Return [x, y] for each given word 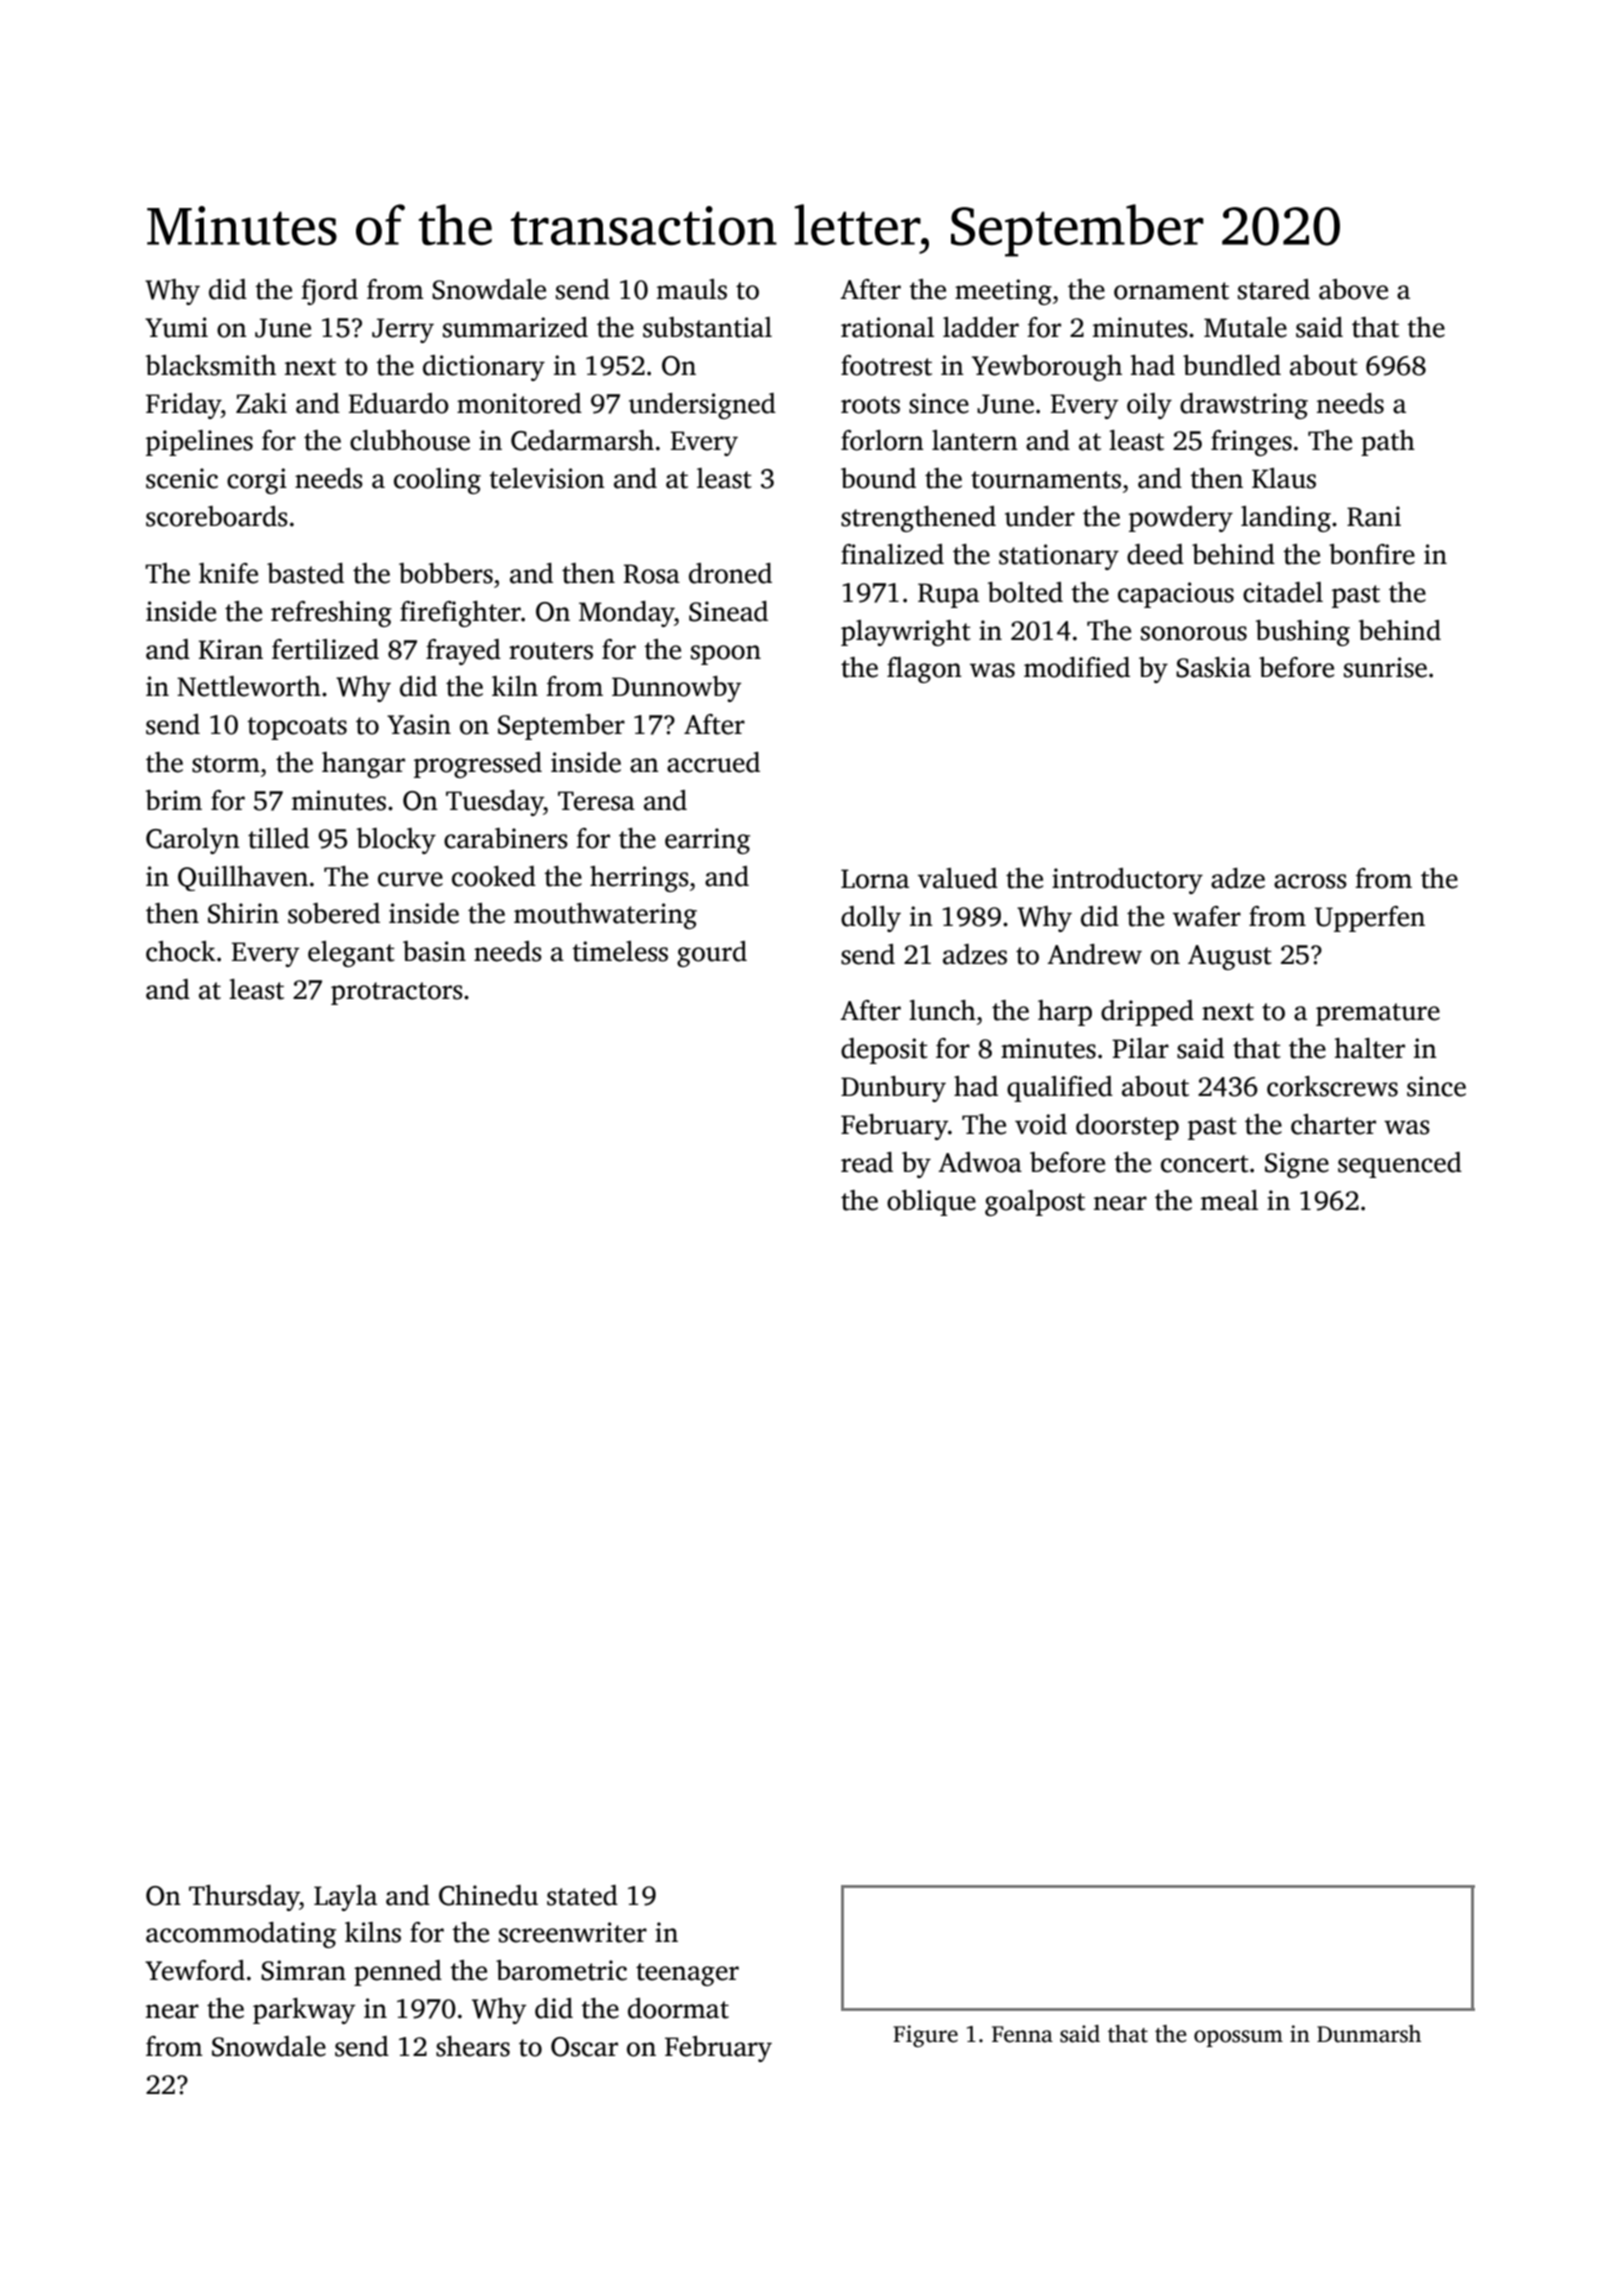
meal [1229, 1200]
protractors [397, 993]
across [1310, 881]
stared [1274, 289]
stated [582, 1895]
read [867, 1162]
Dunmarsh [1369, 2034]
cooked [494, 876]
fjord [329, 292]
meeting [1003, 292]
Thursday [244, 1898]
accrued [713, 762]
